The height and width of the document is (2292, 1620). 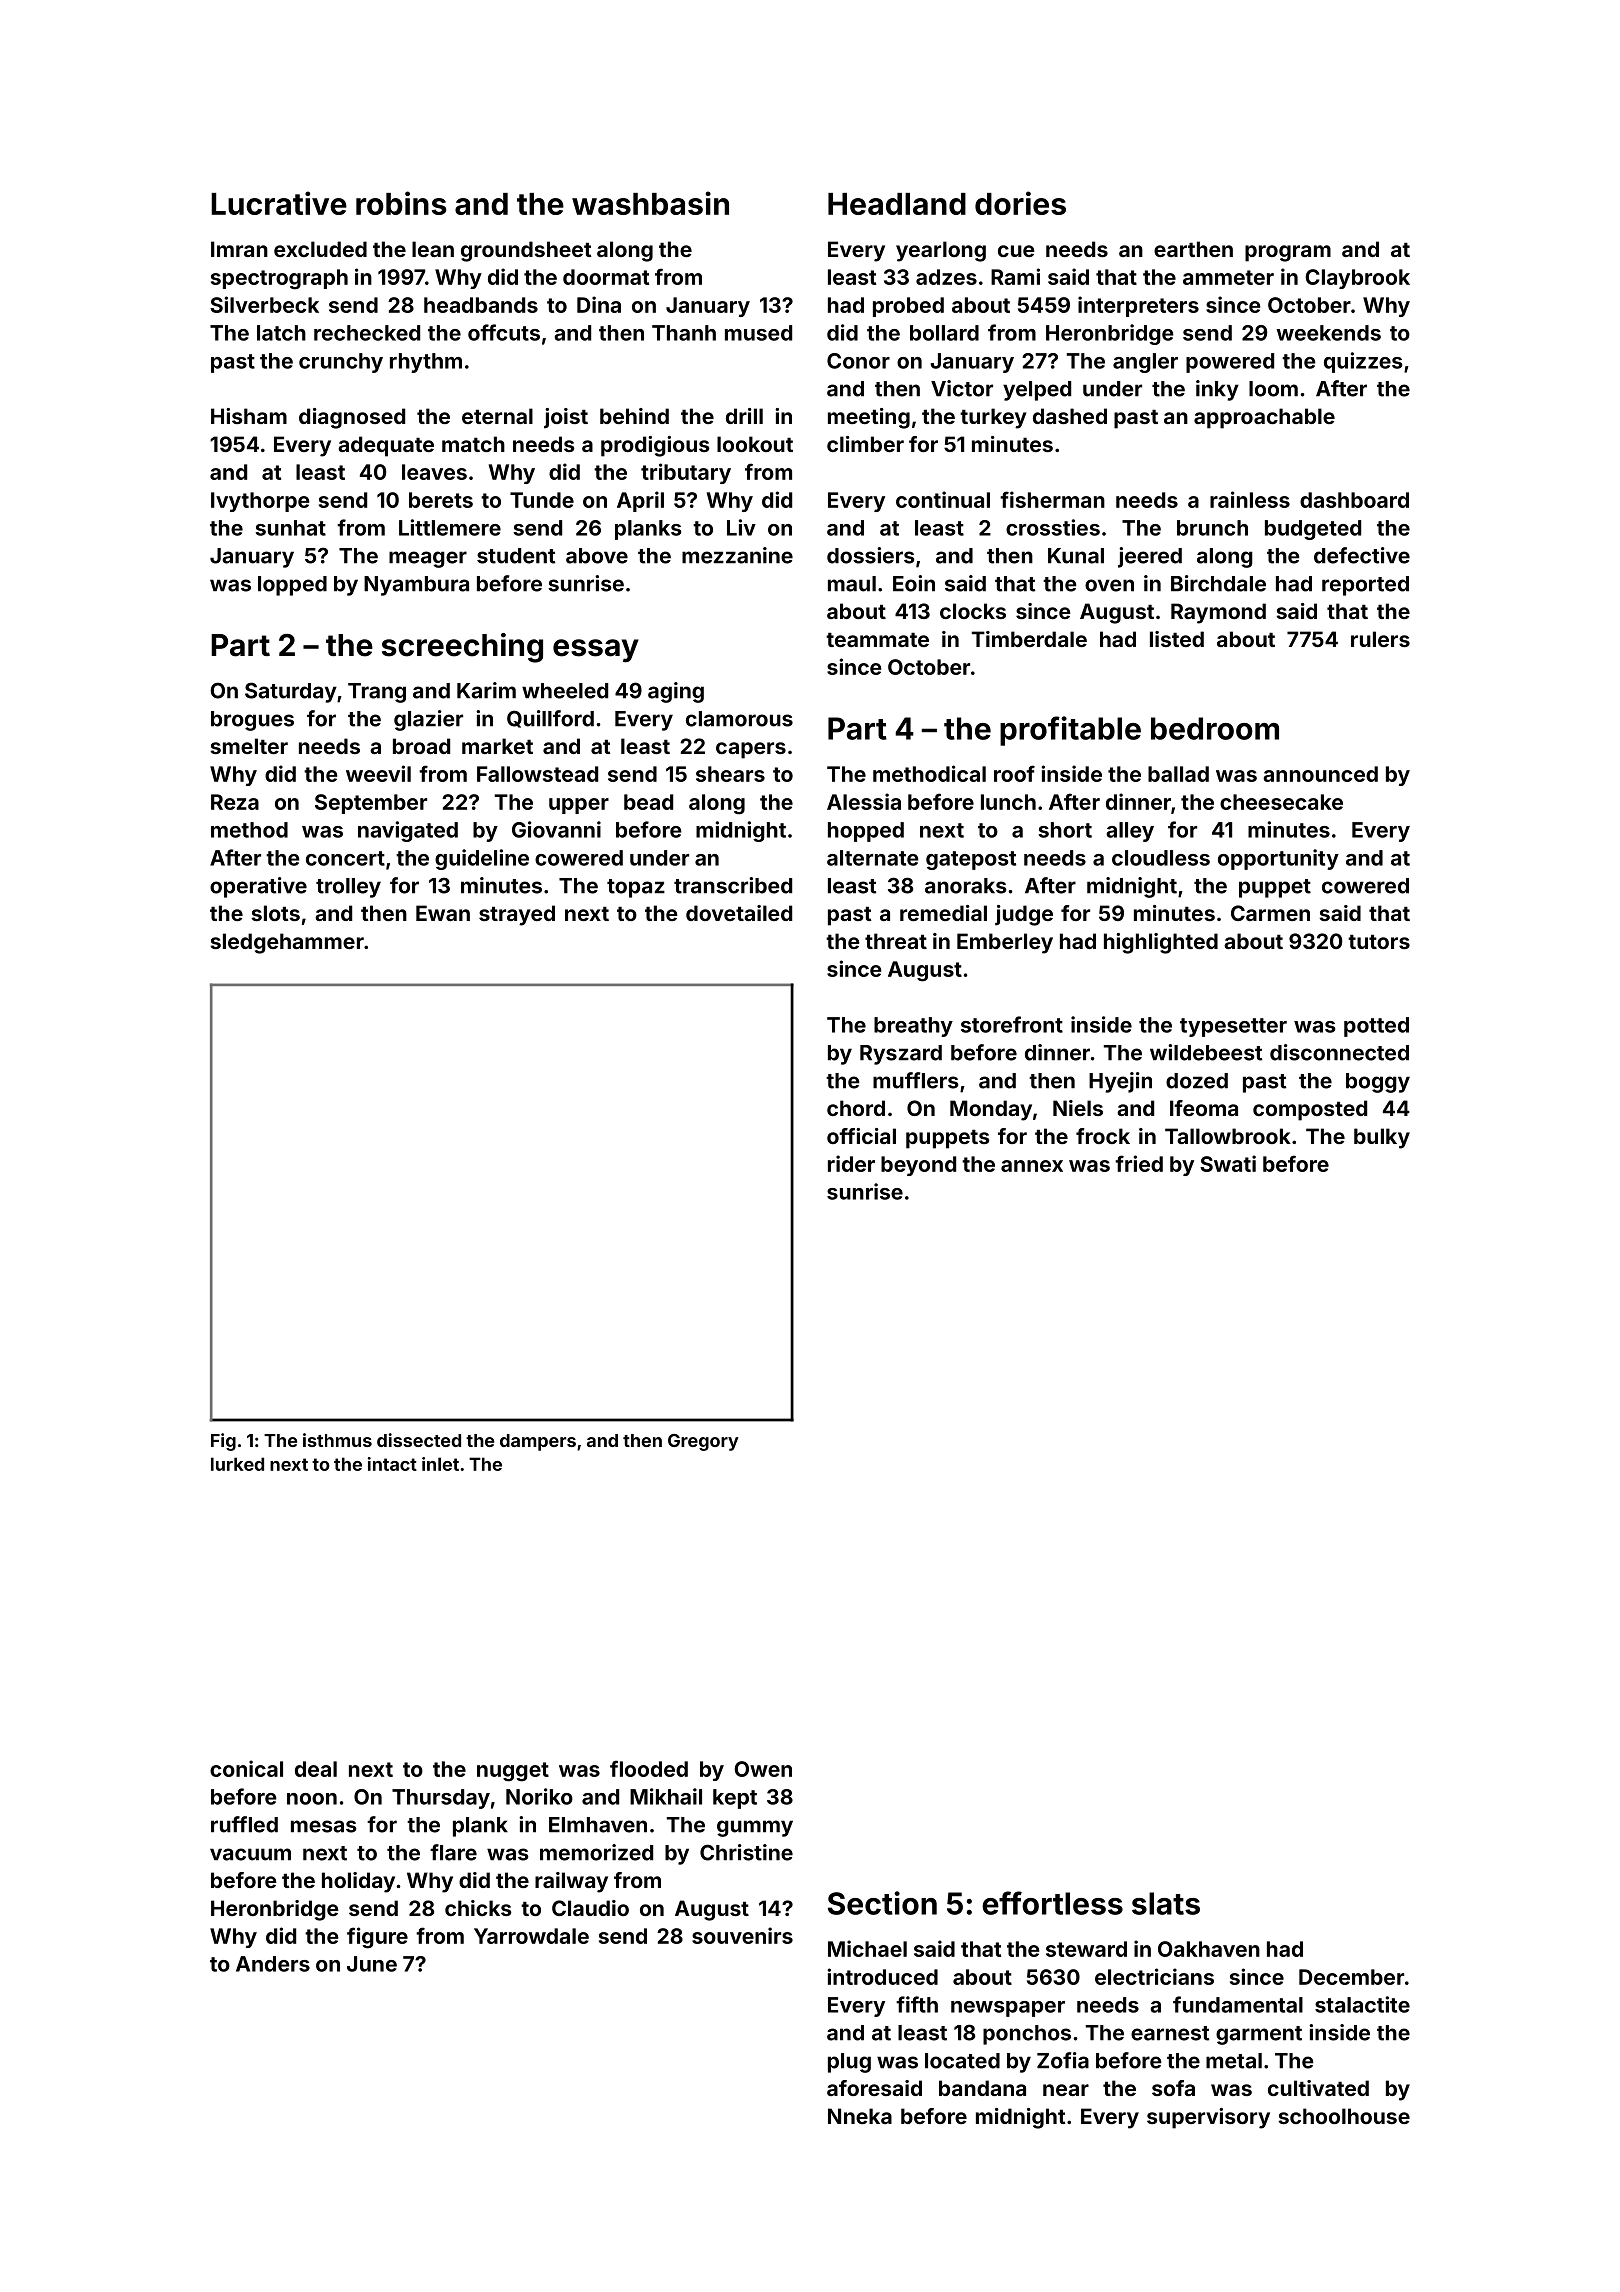 I want to click on lean, so click(x=433, y=249).
